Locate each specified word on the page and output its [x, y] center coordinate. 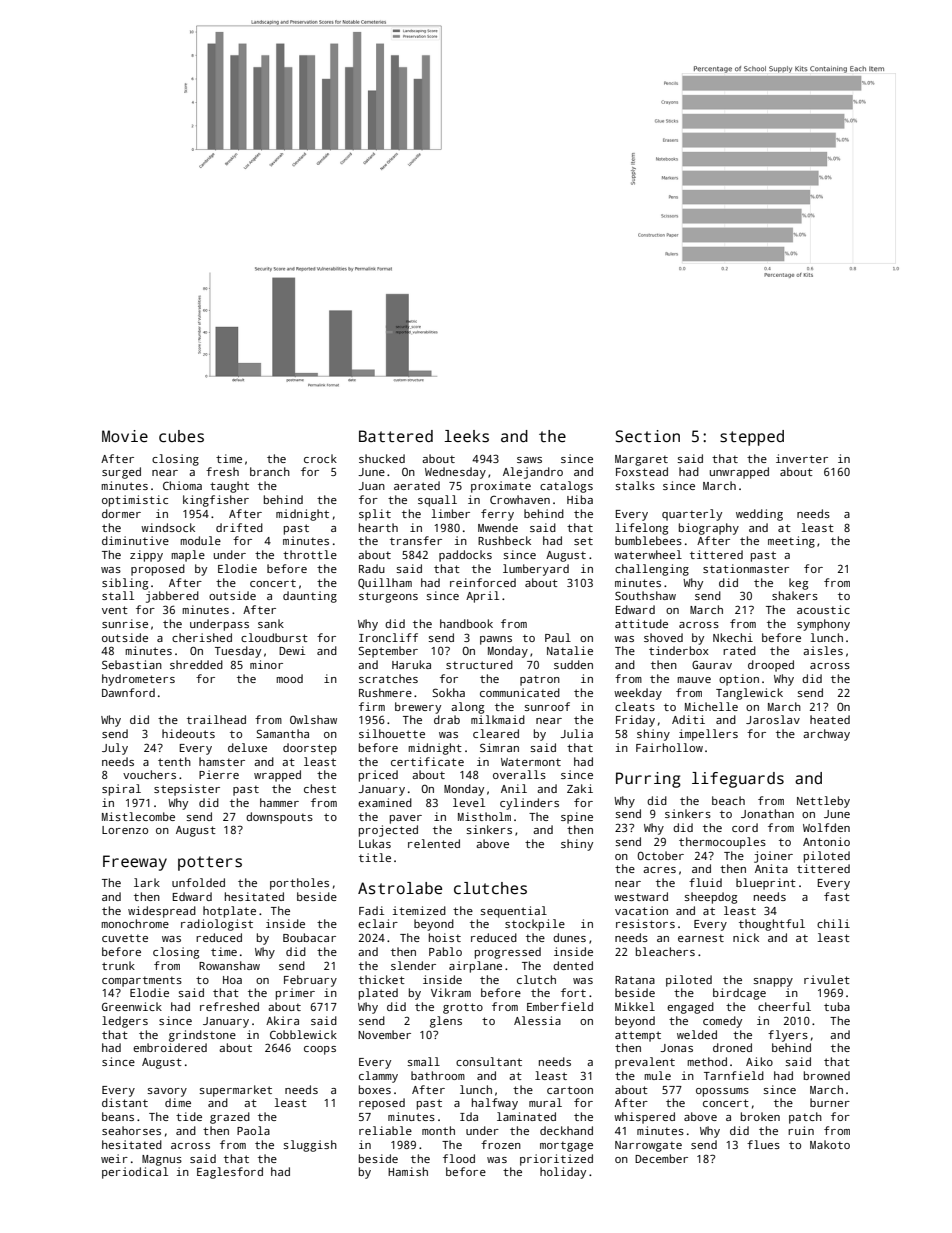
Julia [576, 733]
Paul [558, 637]
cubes [181, 436]
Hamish [408, 1171]
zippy [146, 556]
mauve [694, 680]
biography [709, 529]
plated [378, 994]
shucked [382, 458]
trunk [118, 965]
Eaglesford [230, 1173]
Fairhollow [669, 747]
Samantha [282, 733]
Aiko [759, 1061]
